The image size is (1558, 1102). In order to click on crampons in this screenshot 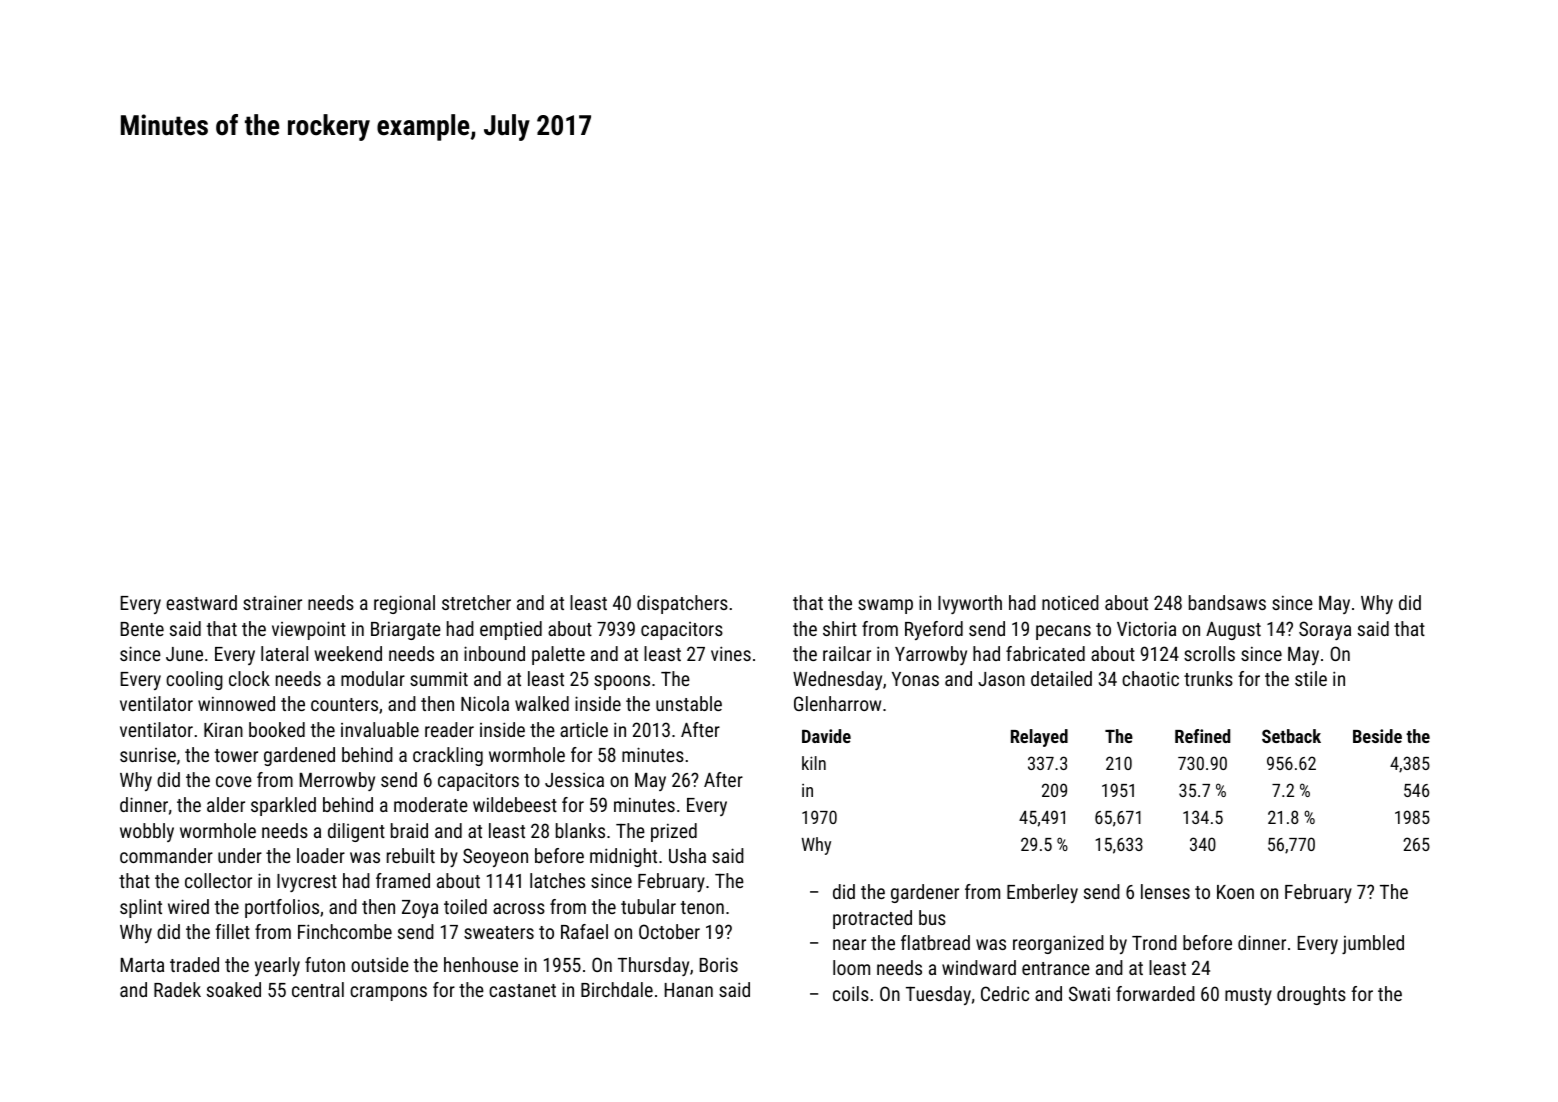, I will do `click(388, 993)`.
